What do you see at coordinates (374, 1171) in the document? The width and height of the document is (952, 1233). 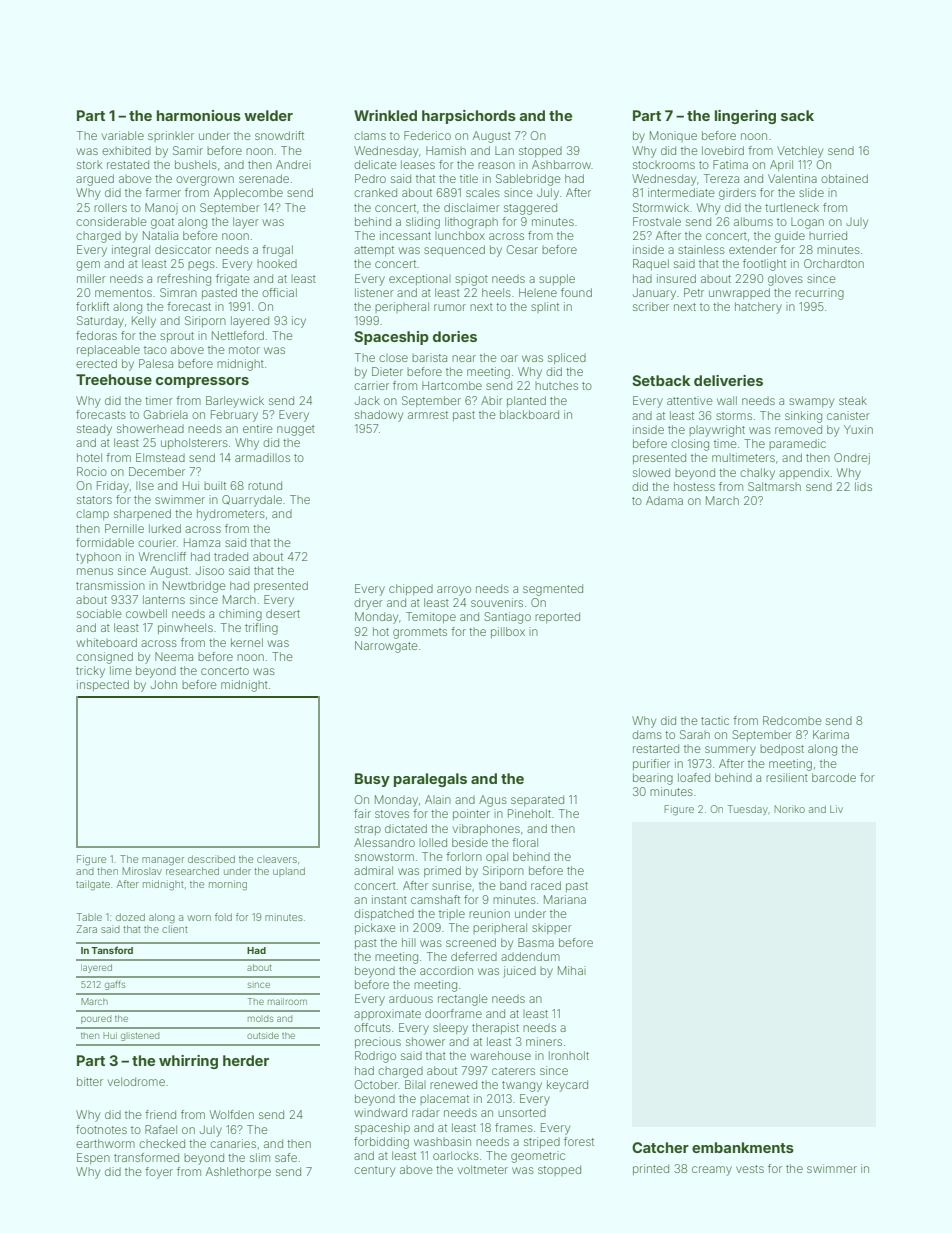 I see `century` at bounding box center [374, 1171].
